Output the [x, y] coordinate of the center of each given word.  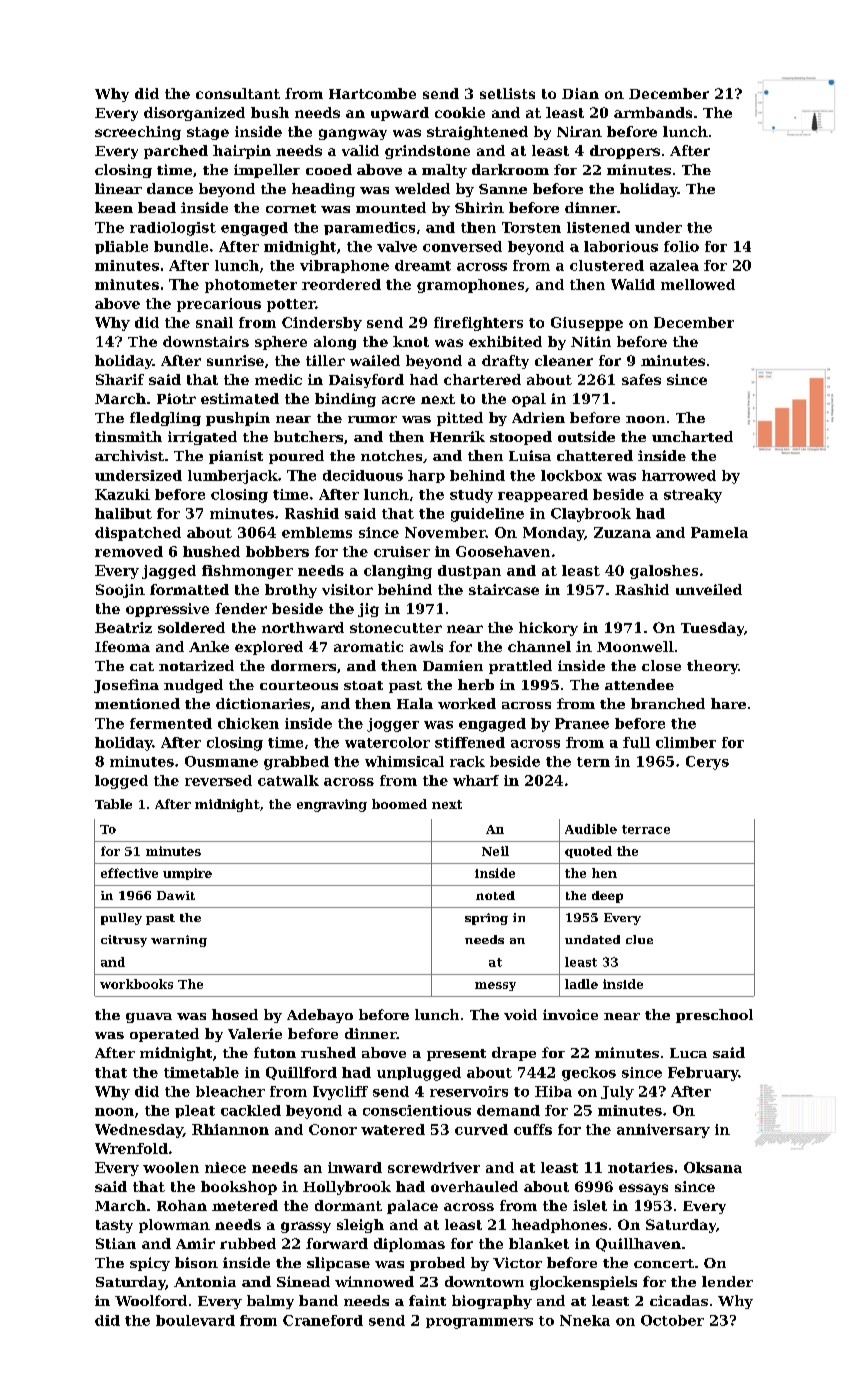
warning [179, 941]
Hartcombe [372, 93]
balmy [270, 1302]
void [520, 1014]
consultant [238, 93]
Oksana [713, 1167]
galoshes [664, 572]
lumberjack [233, 477]
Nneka [585, 1320]
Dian [580, 93]
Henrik [457, 436]
